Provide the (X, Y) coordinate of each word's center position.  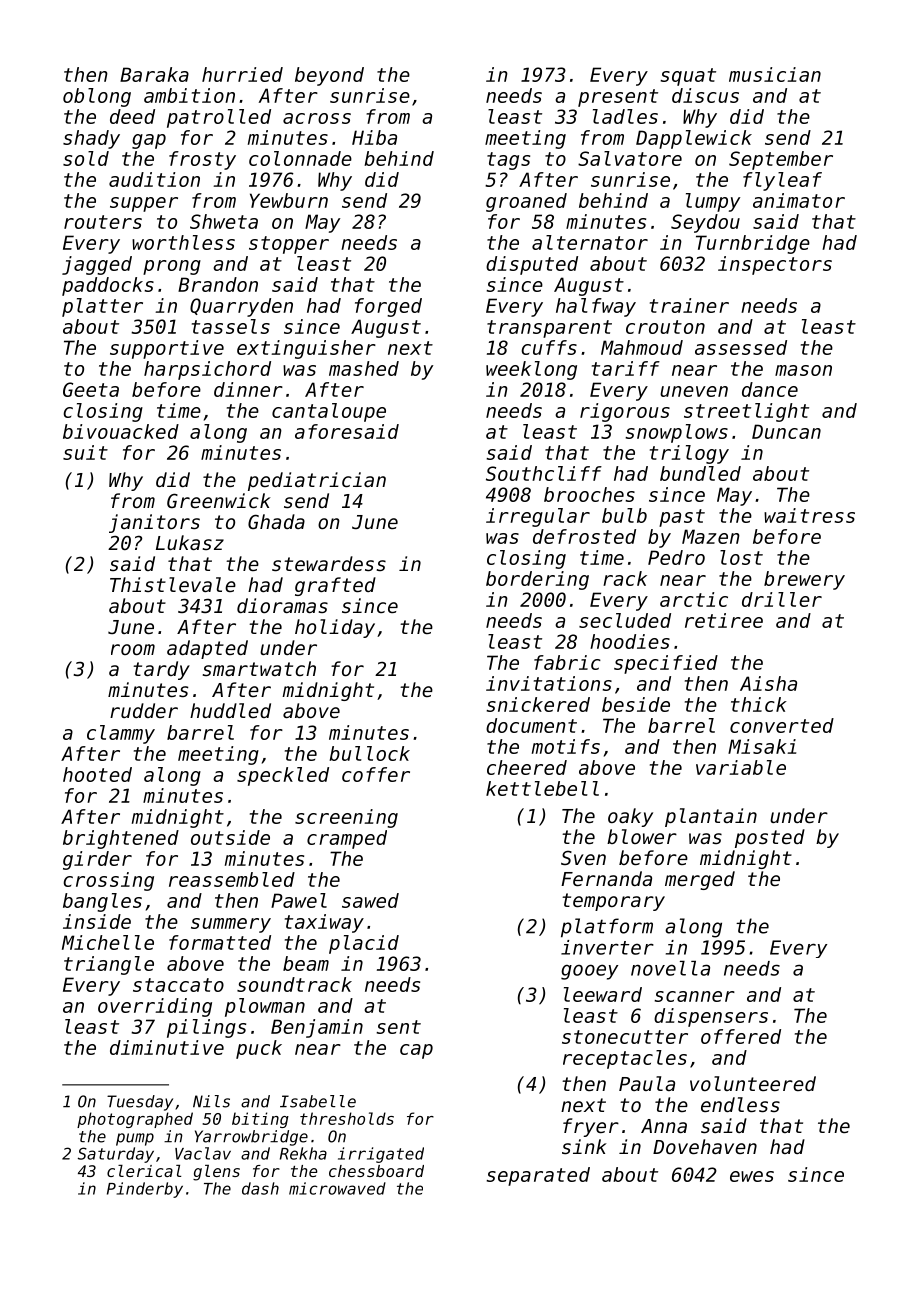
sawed (370, 900)
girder (97, 860)
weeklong (531, 370)
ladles (625, 116)
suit (85, 452)
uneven (694, 391)
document (531, 725)
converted (782, 725)
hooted (97, 774)
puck (259, 1049)
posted (770, 838)
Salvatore (630, 158)
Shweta (224, 221)
